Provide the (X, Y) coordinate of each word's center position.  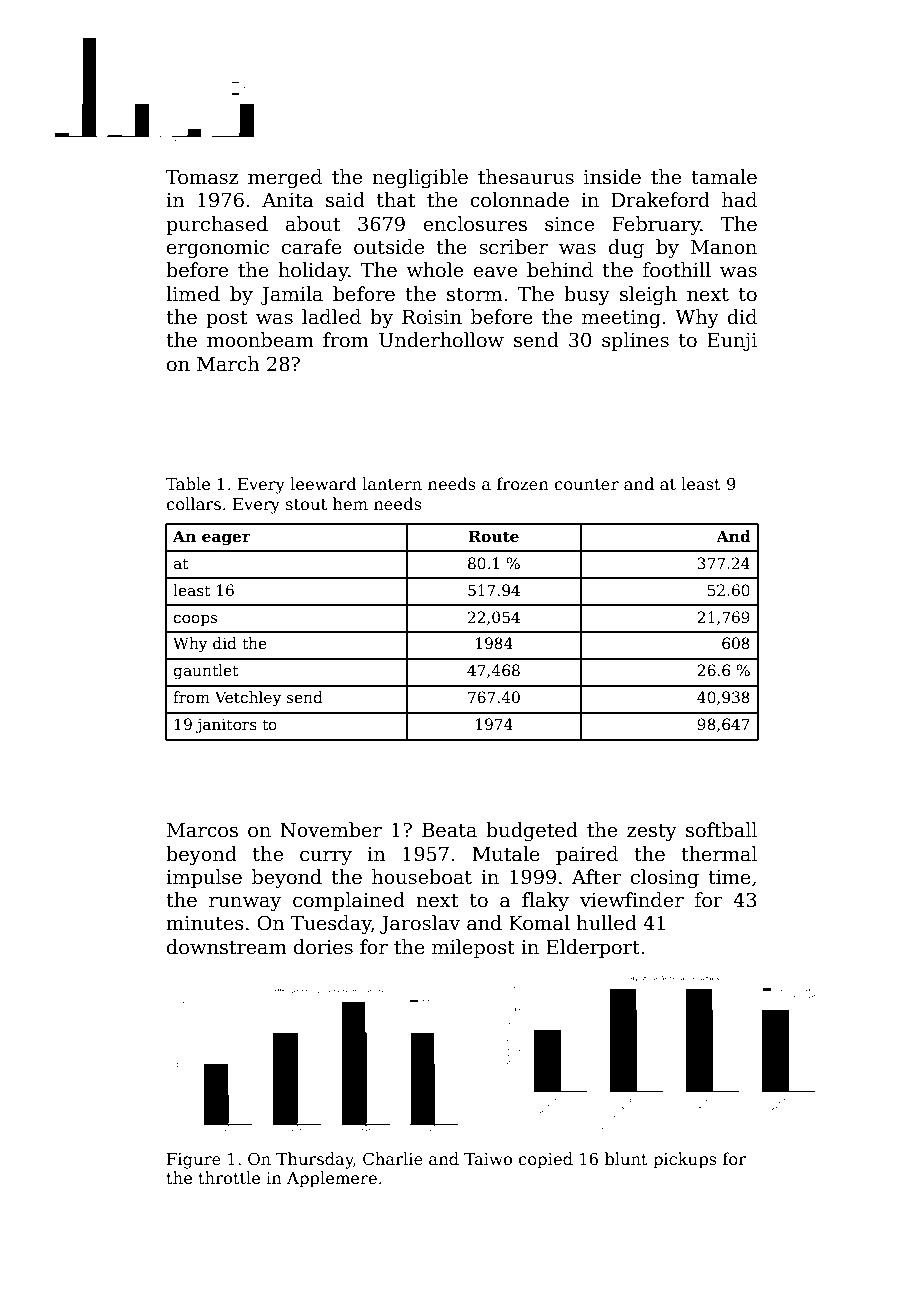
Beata (449, 830)
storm (474, 295)
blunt (626, 1158)
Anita (288, 200)
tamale (724, 177)
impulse (204, 878)
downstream (227, 947)
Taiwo (488, 1159)
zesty (652, 832)
